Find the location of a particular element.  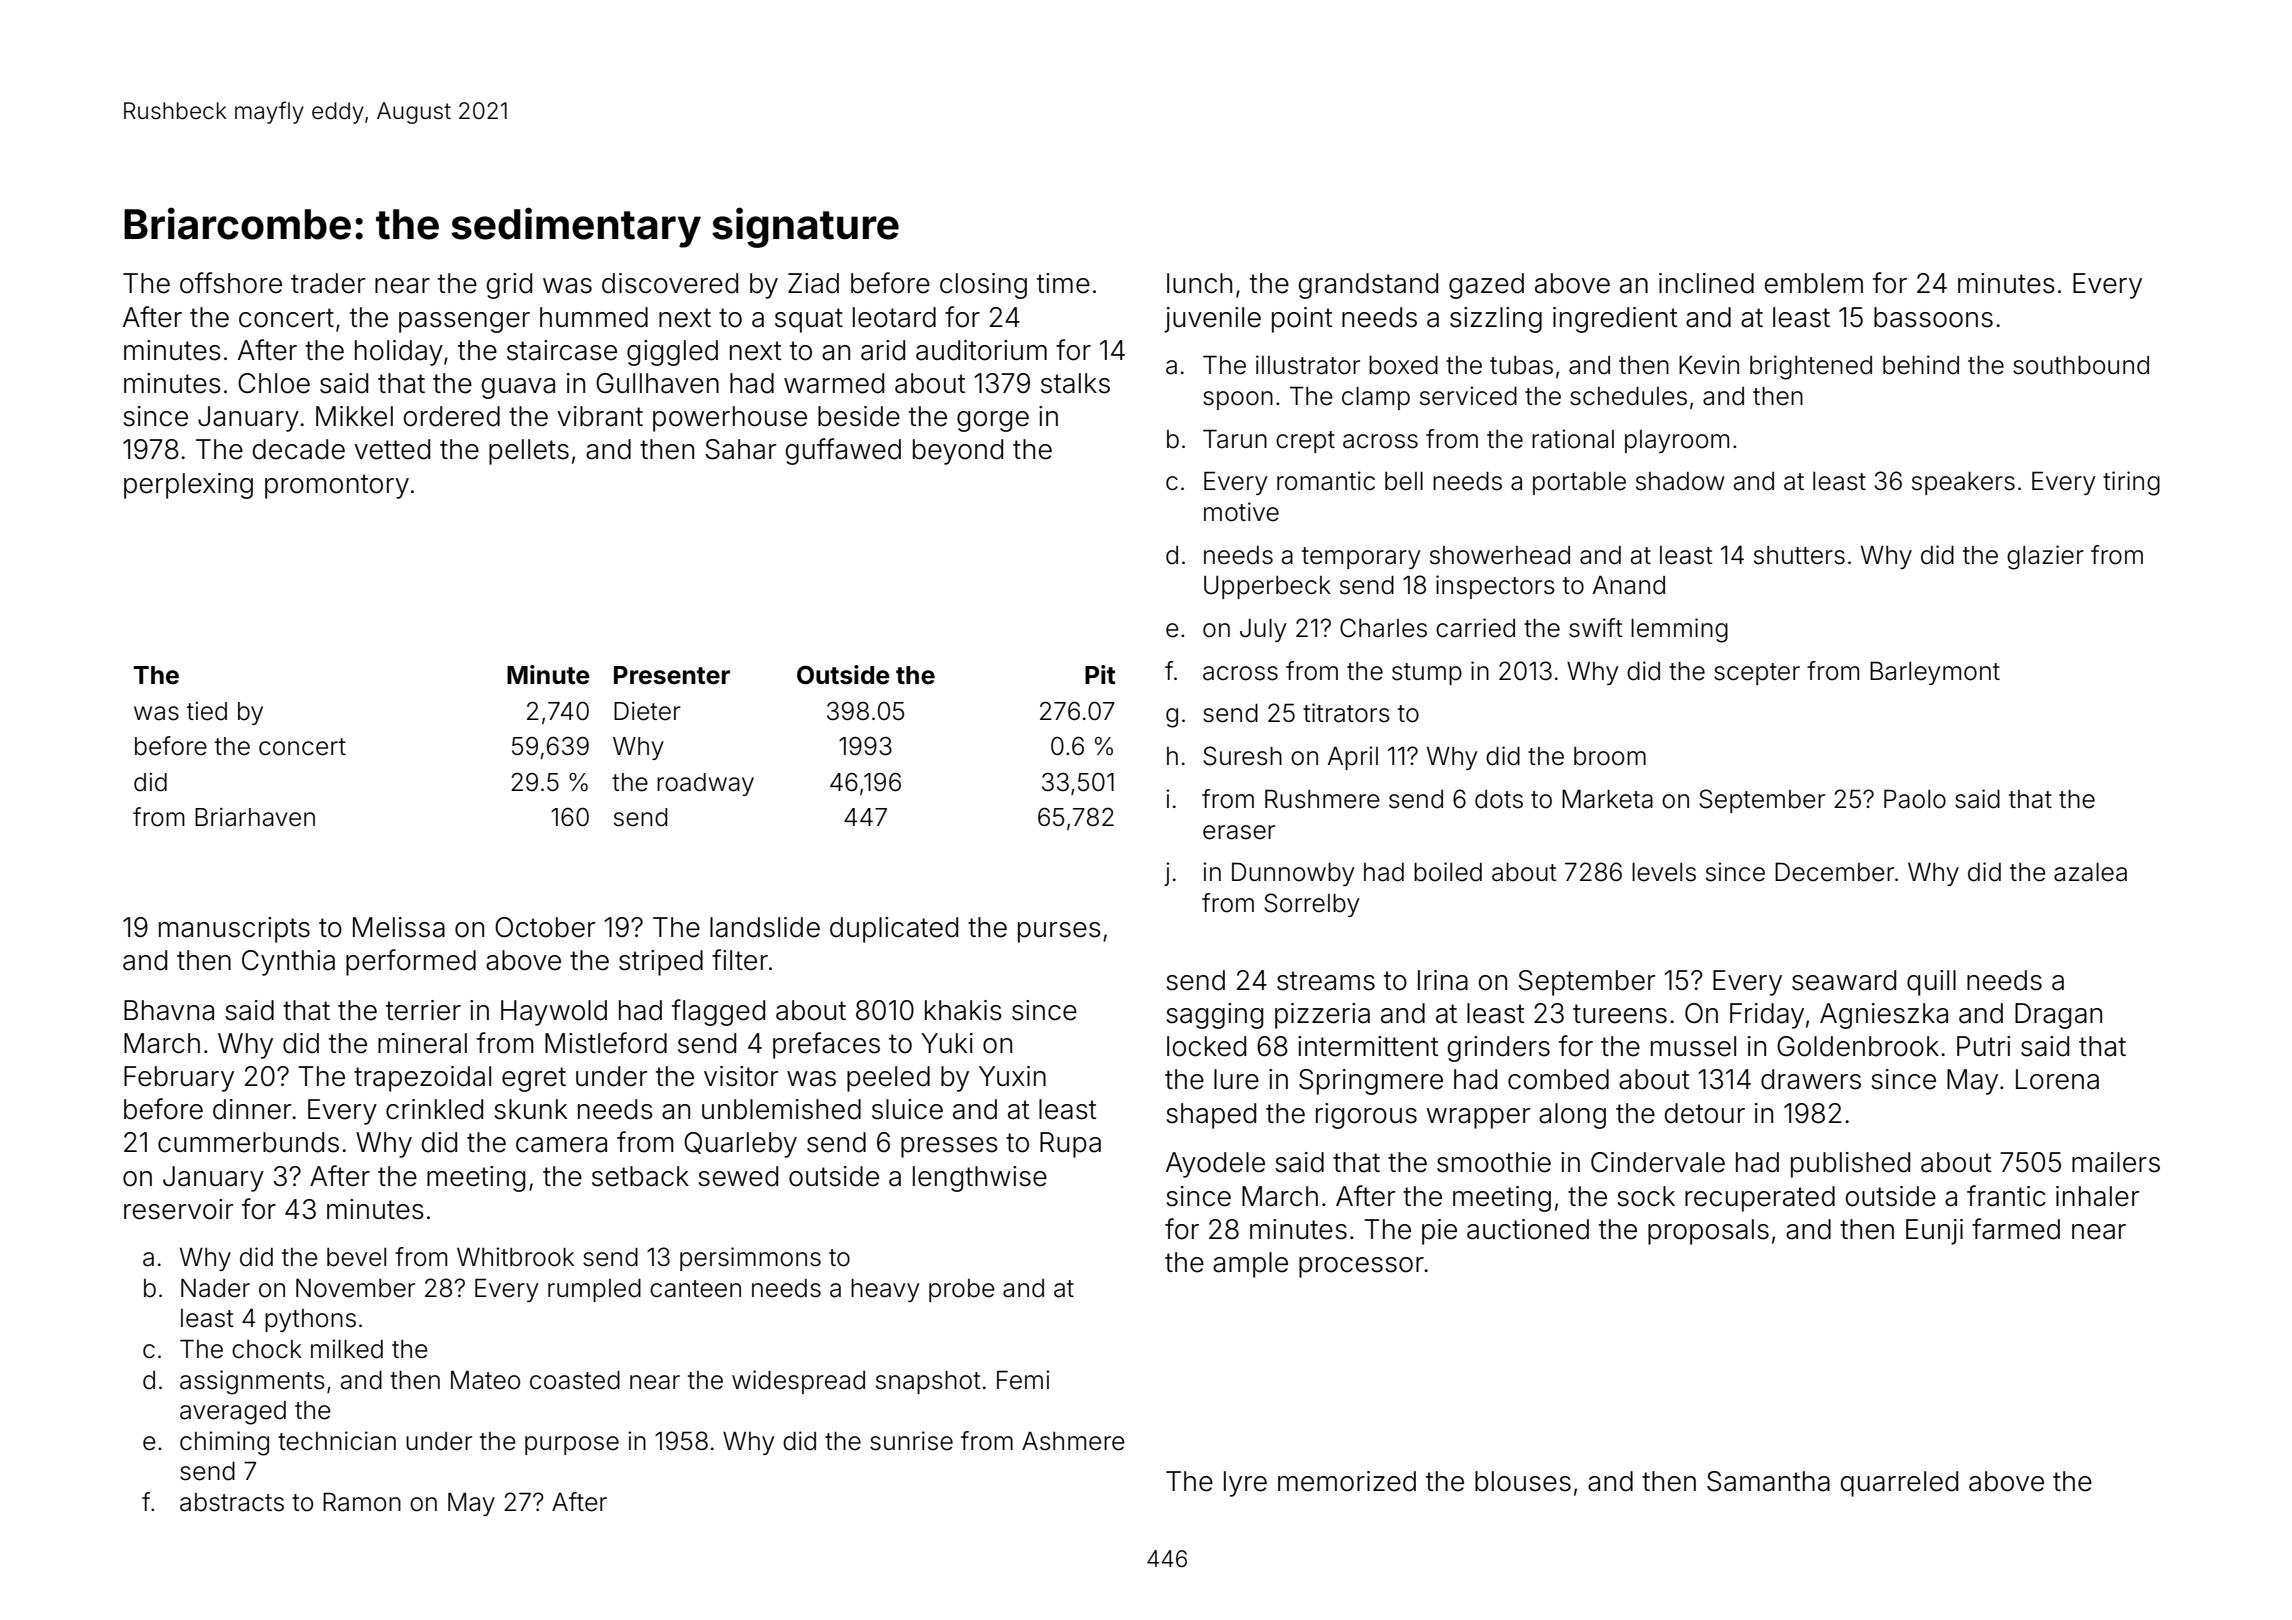

Samantha is located at coordinates (1768, 1481).
